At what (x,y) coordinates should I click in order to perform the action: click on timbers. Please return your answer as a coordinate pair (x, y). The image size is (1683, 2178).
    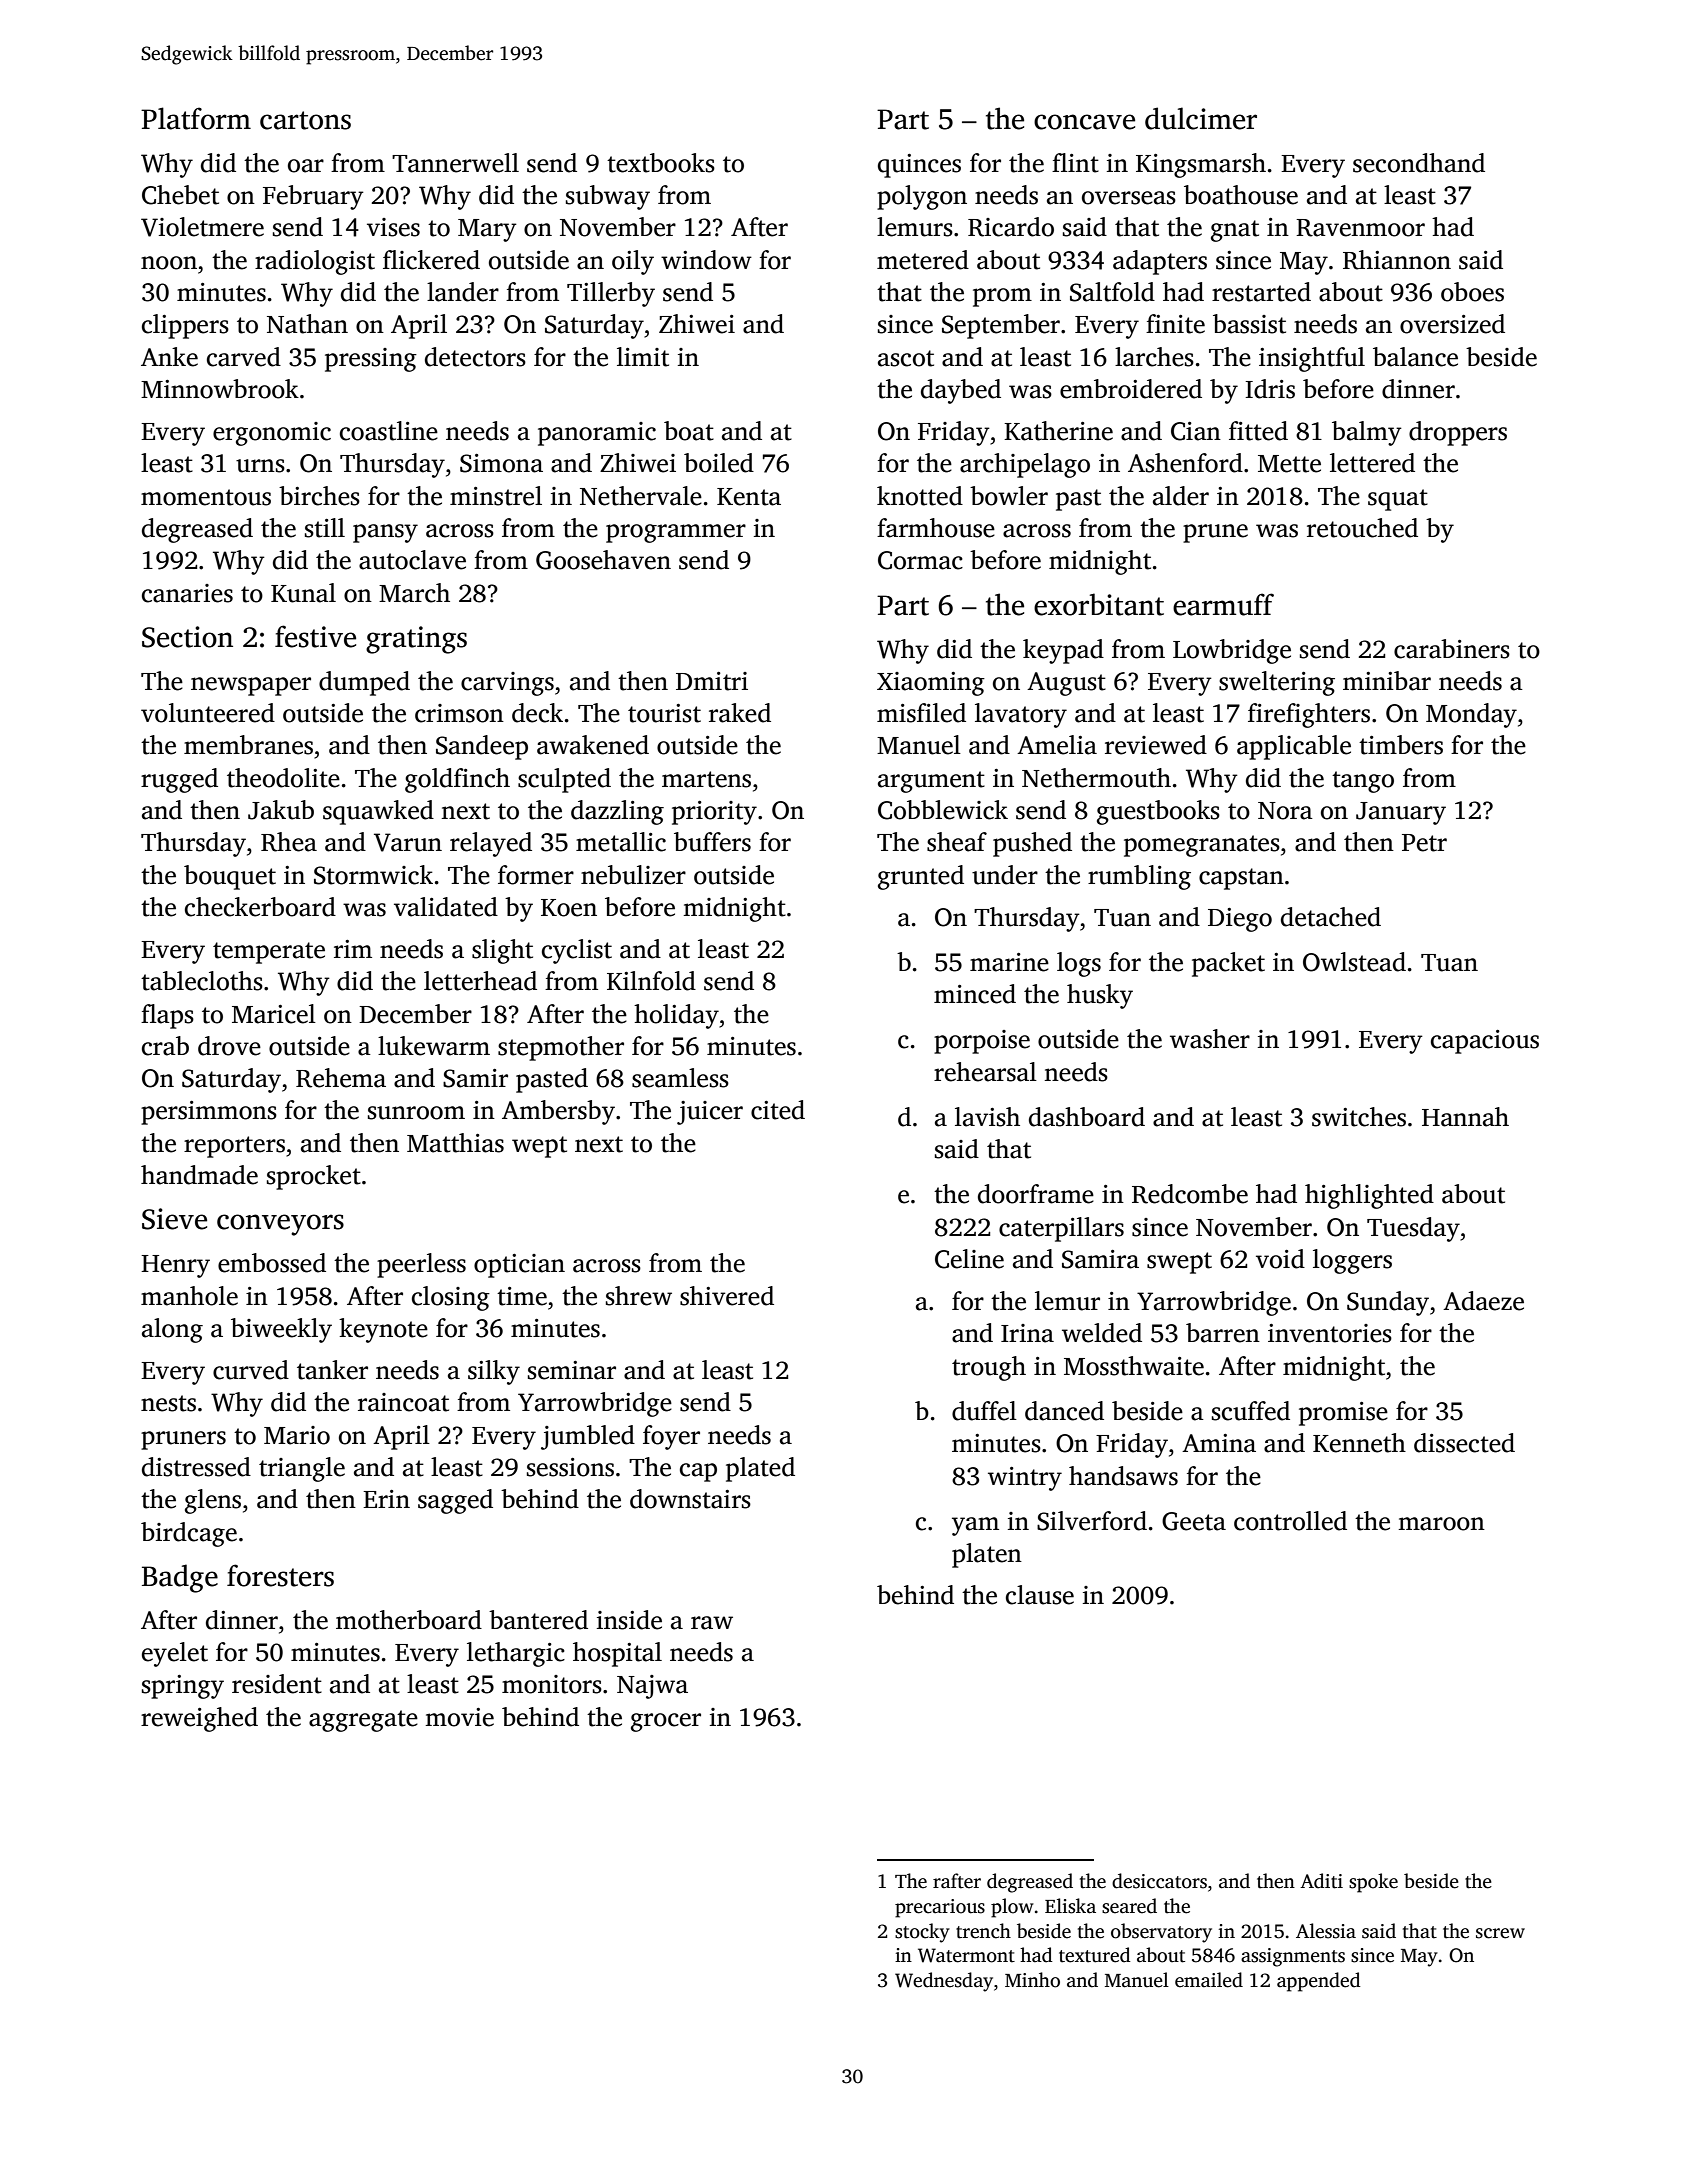
    Looking at the image, I should click on (1401, 745).
